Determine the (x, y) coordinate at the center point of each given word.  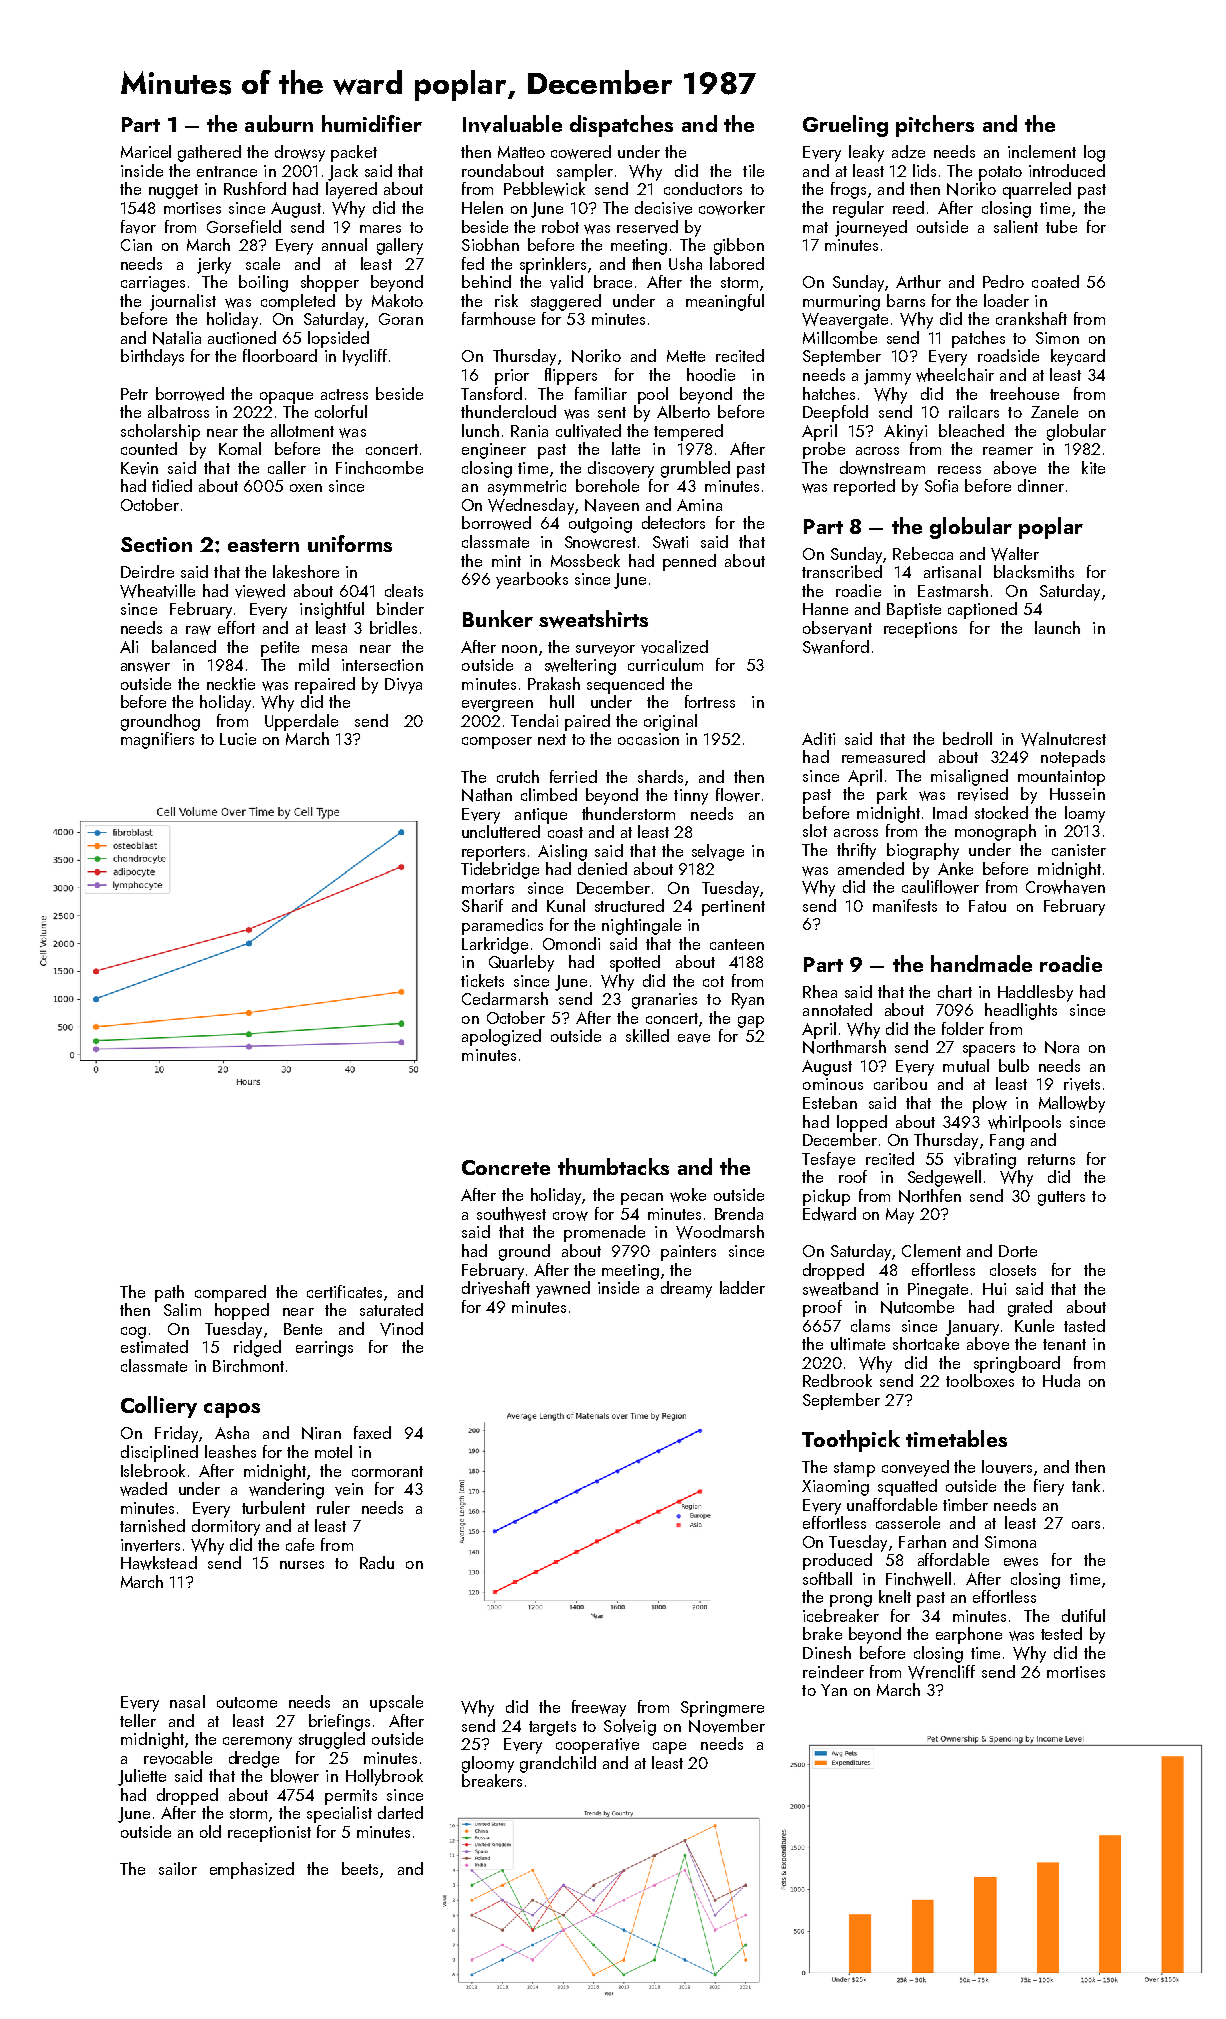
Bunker (498, 618)
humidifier (372, 123)
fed (473, 263)
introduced (1067, 170)
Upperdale (301, 722)
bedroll (967, 738)
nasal (187, 1701)
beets (360, 1868)
